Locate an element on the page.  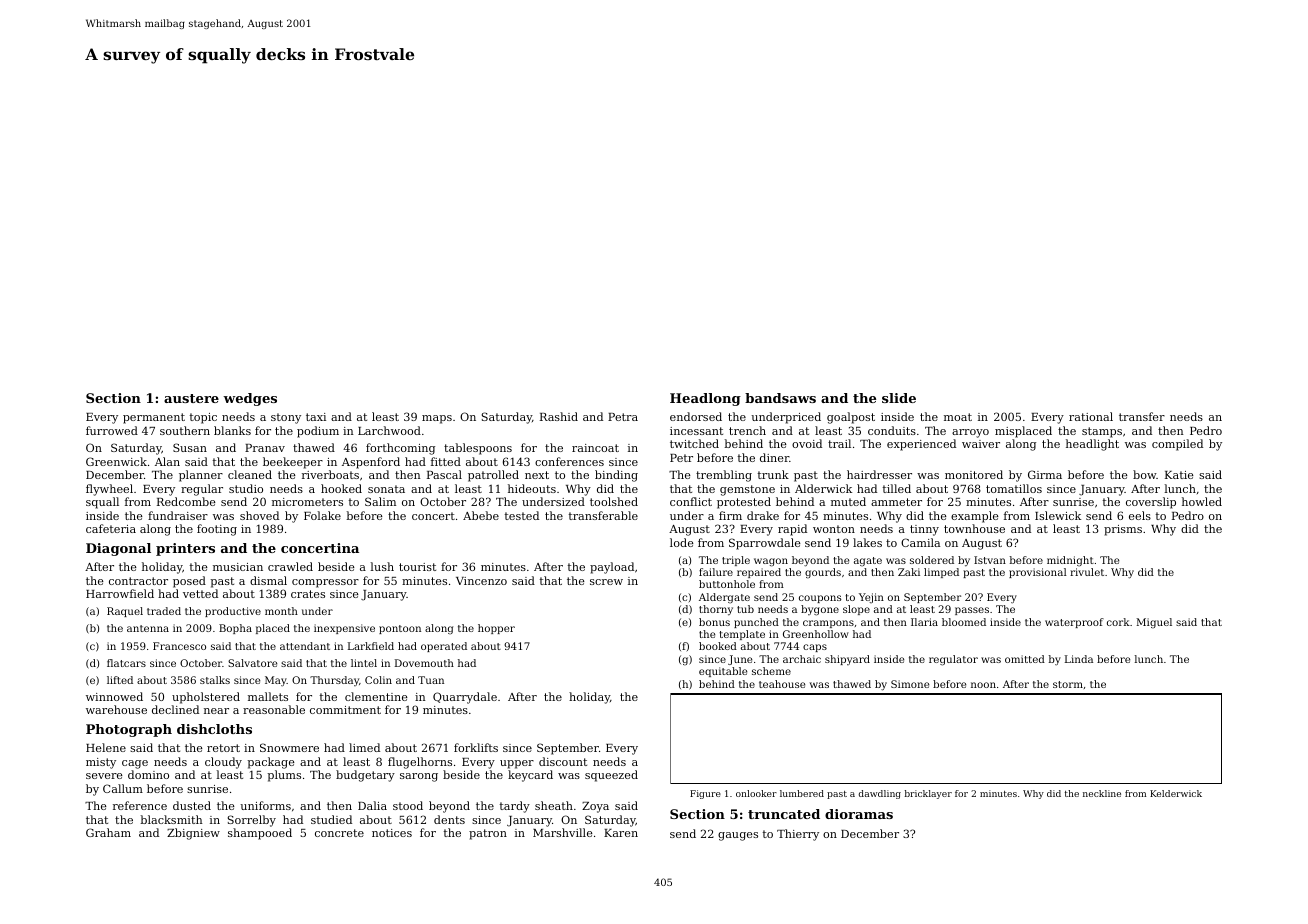
Headlong is located at coordinates (705, 399).
